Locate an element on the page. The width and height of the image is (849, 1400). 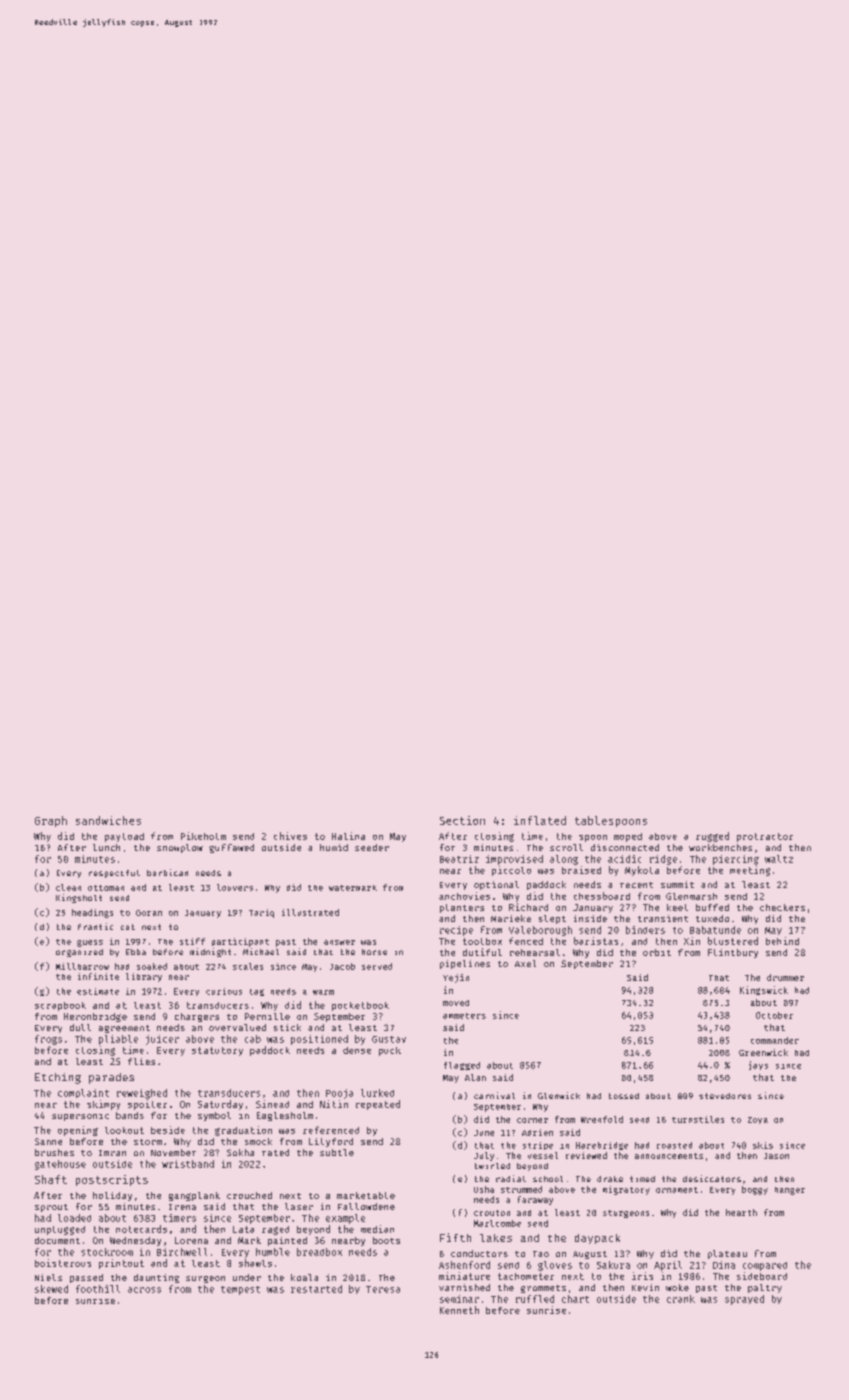
lunch is located at coordinates (106, 847).
